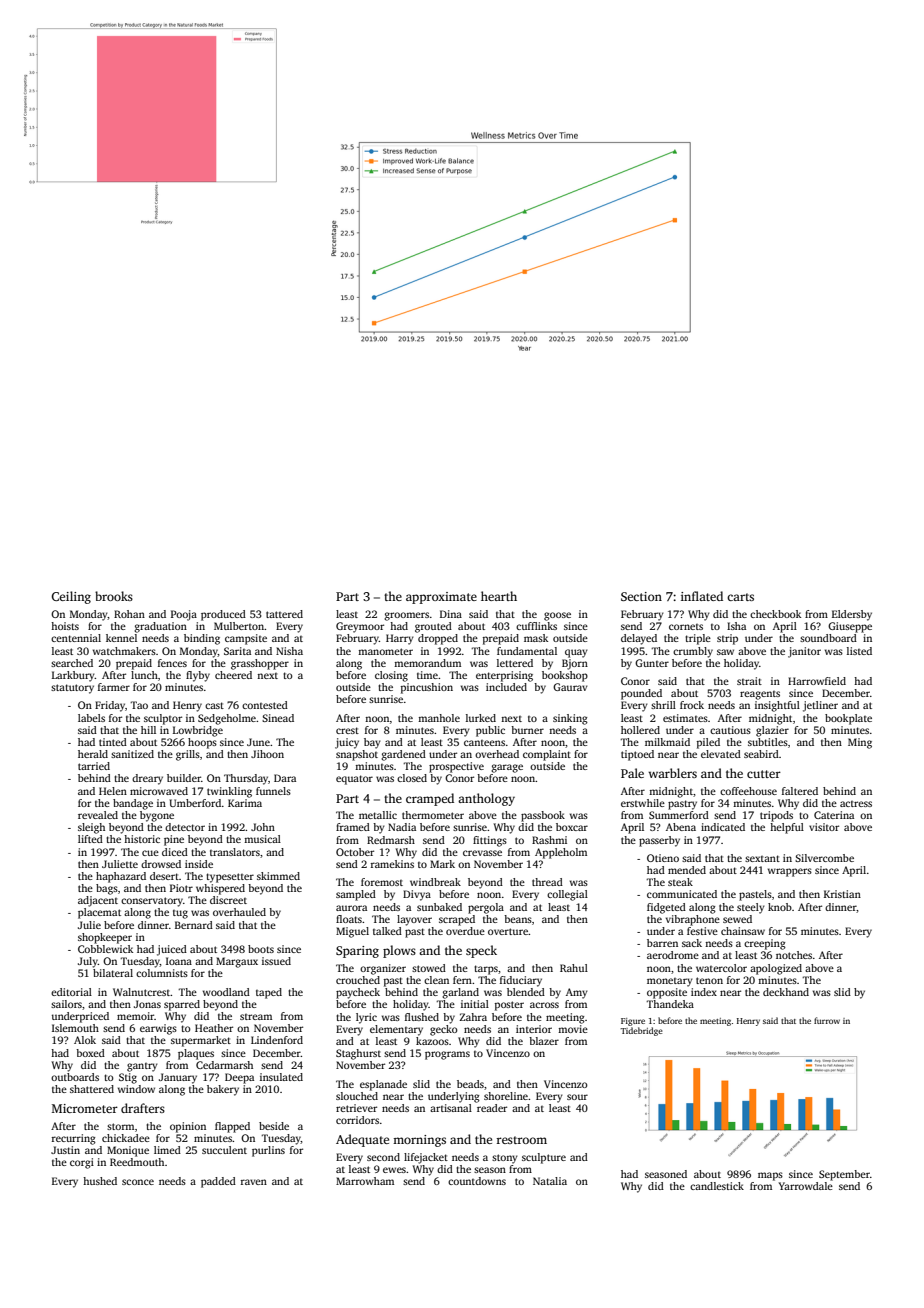  Describe the element at coordinates (433, 627) in the screenshot. I see `grouted` at that location.
